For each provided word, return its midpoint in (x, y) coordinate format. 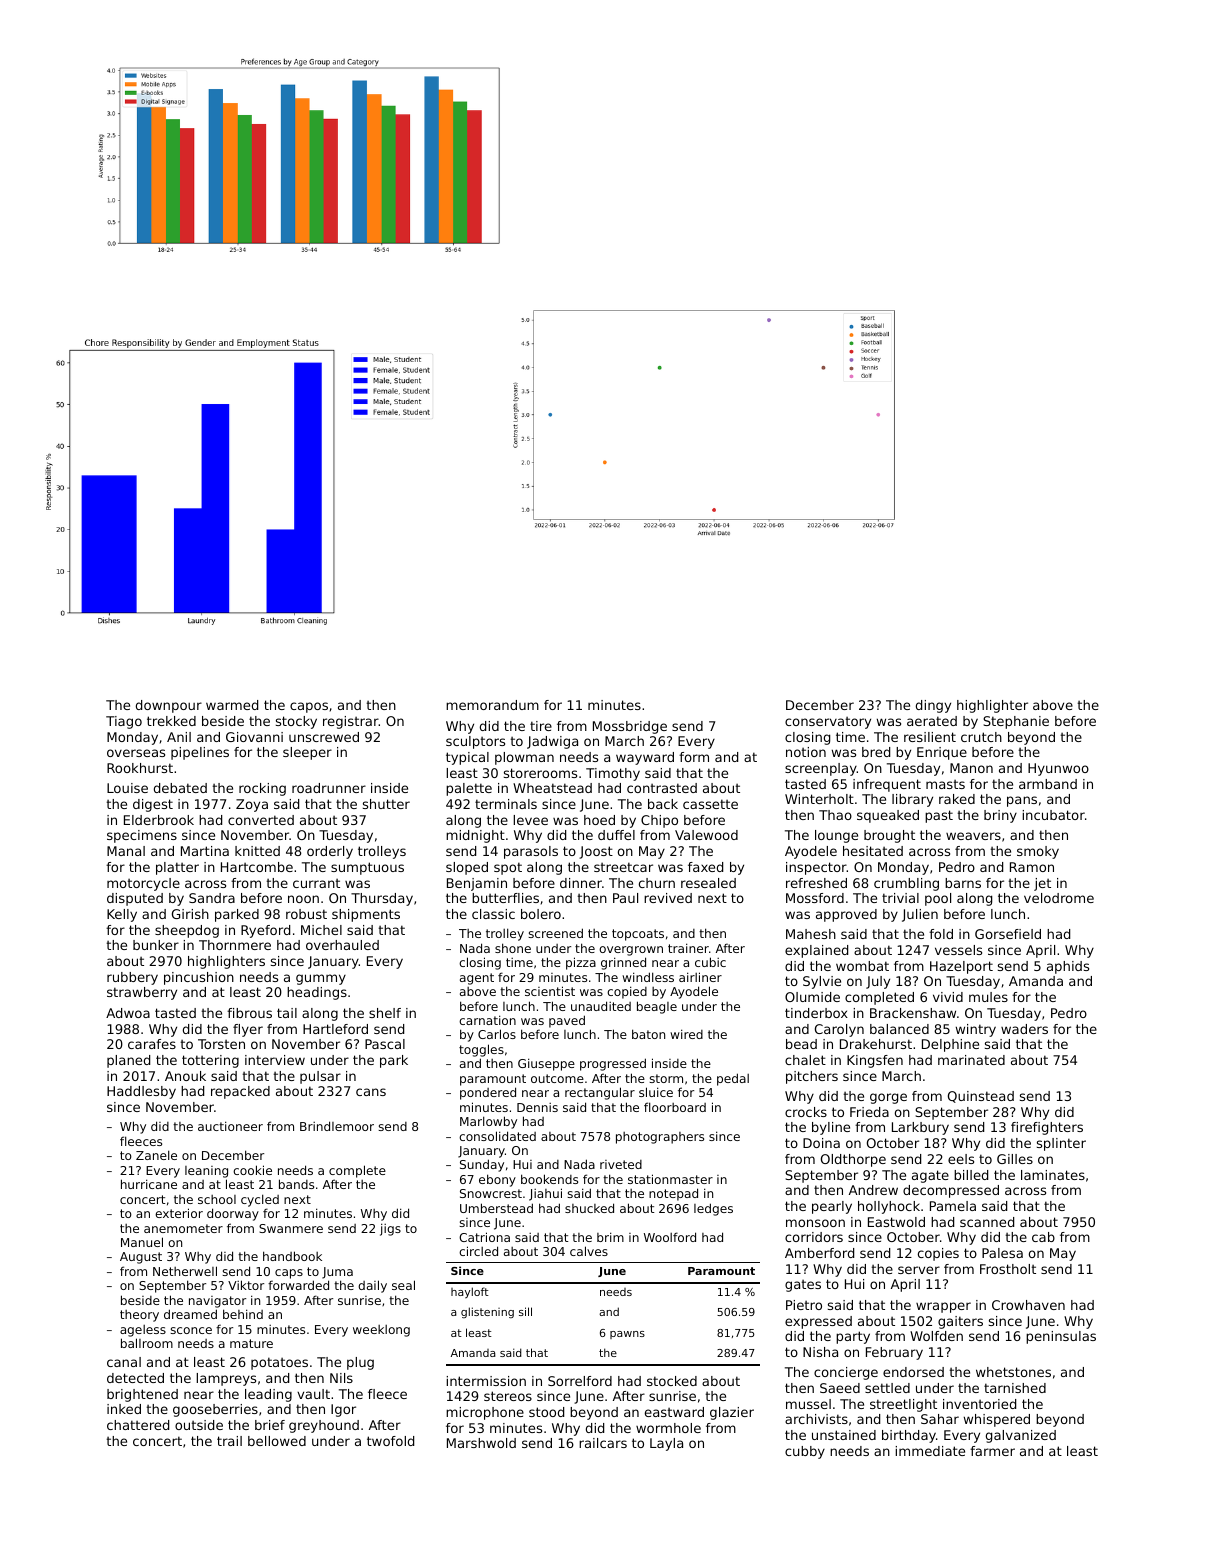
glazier (732, 1413)
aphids (1068, 967)
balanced (899, 1029)
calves (589, 1251)
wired (686, 1034)
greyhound (324, 1426)
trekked (171, 721)
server (919, 1270)
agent (477, 979)
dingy (933, 706)
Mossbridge (630, 727)
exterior (179, 1213)
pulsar (320, 1077)
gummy (321, 979)
